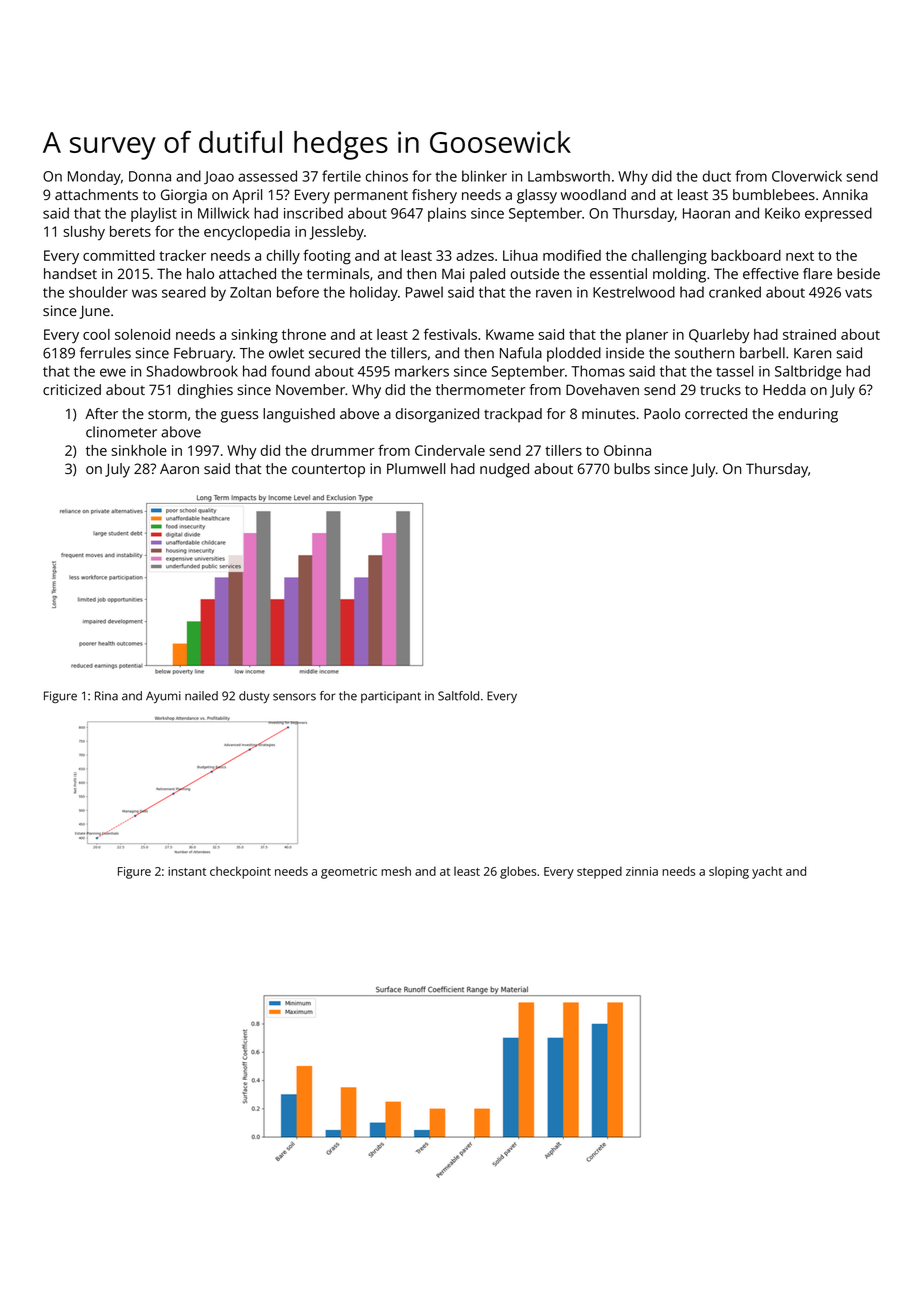 This document has width=924, height=1308. What do you see at coordinates (205, 391) in the document?
I see `dinghies` at bounding box center [205, 391].
